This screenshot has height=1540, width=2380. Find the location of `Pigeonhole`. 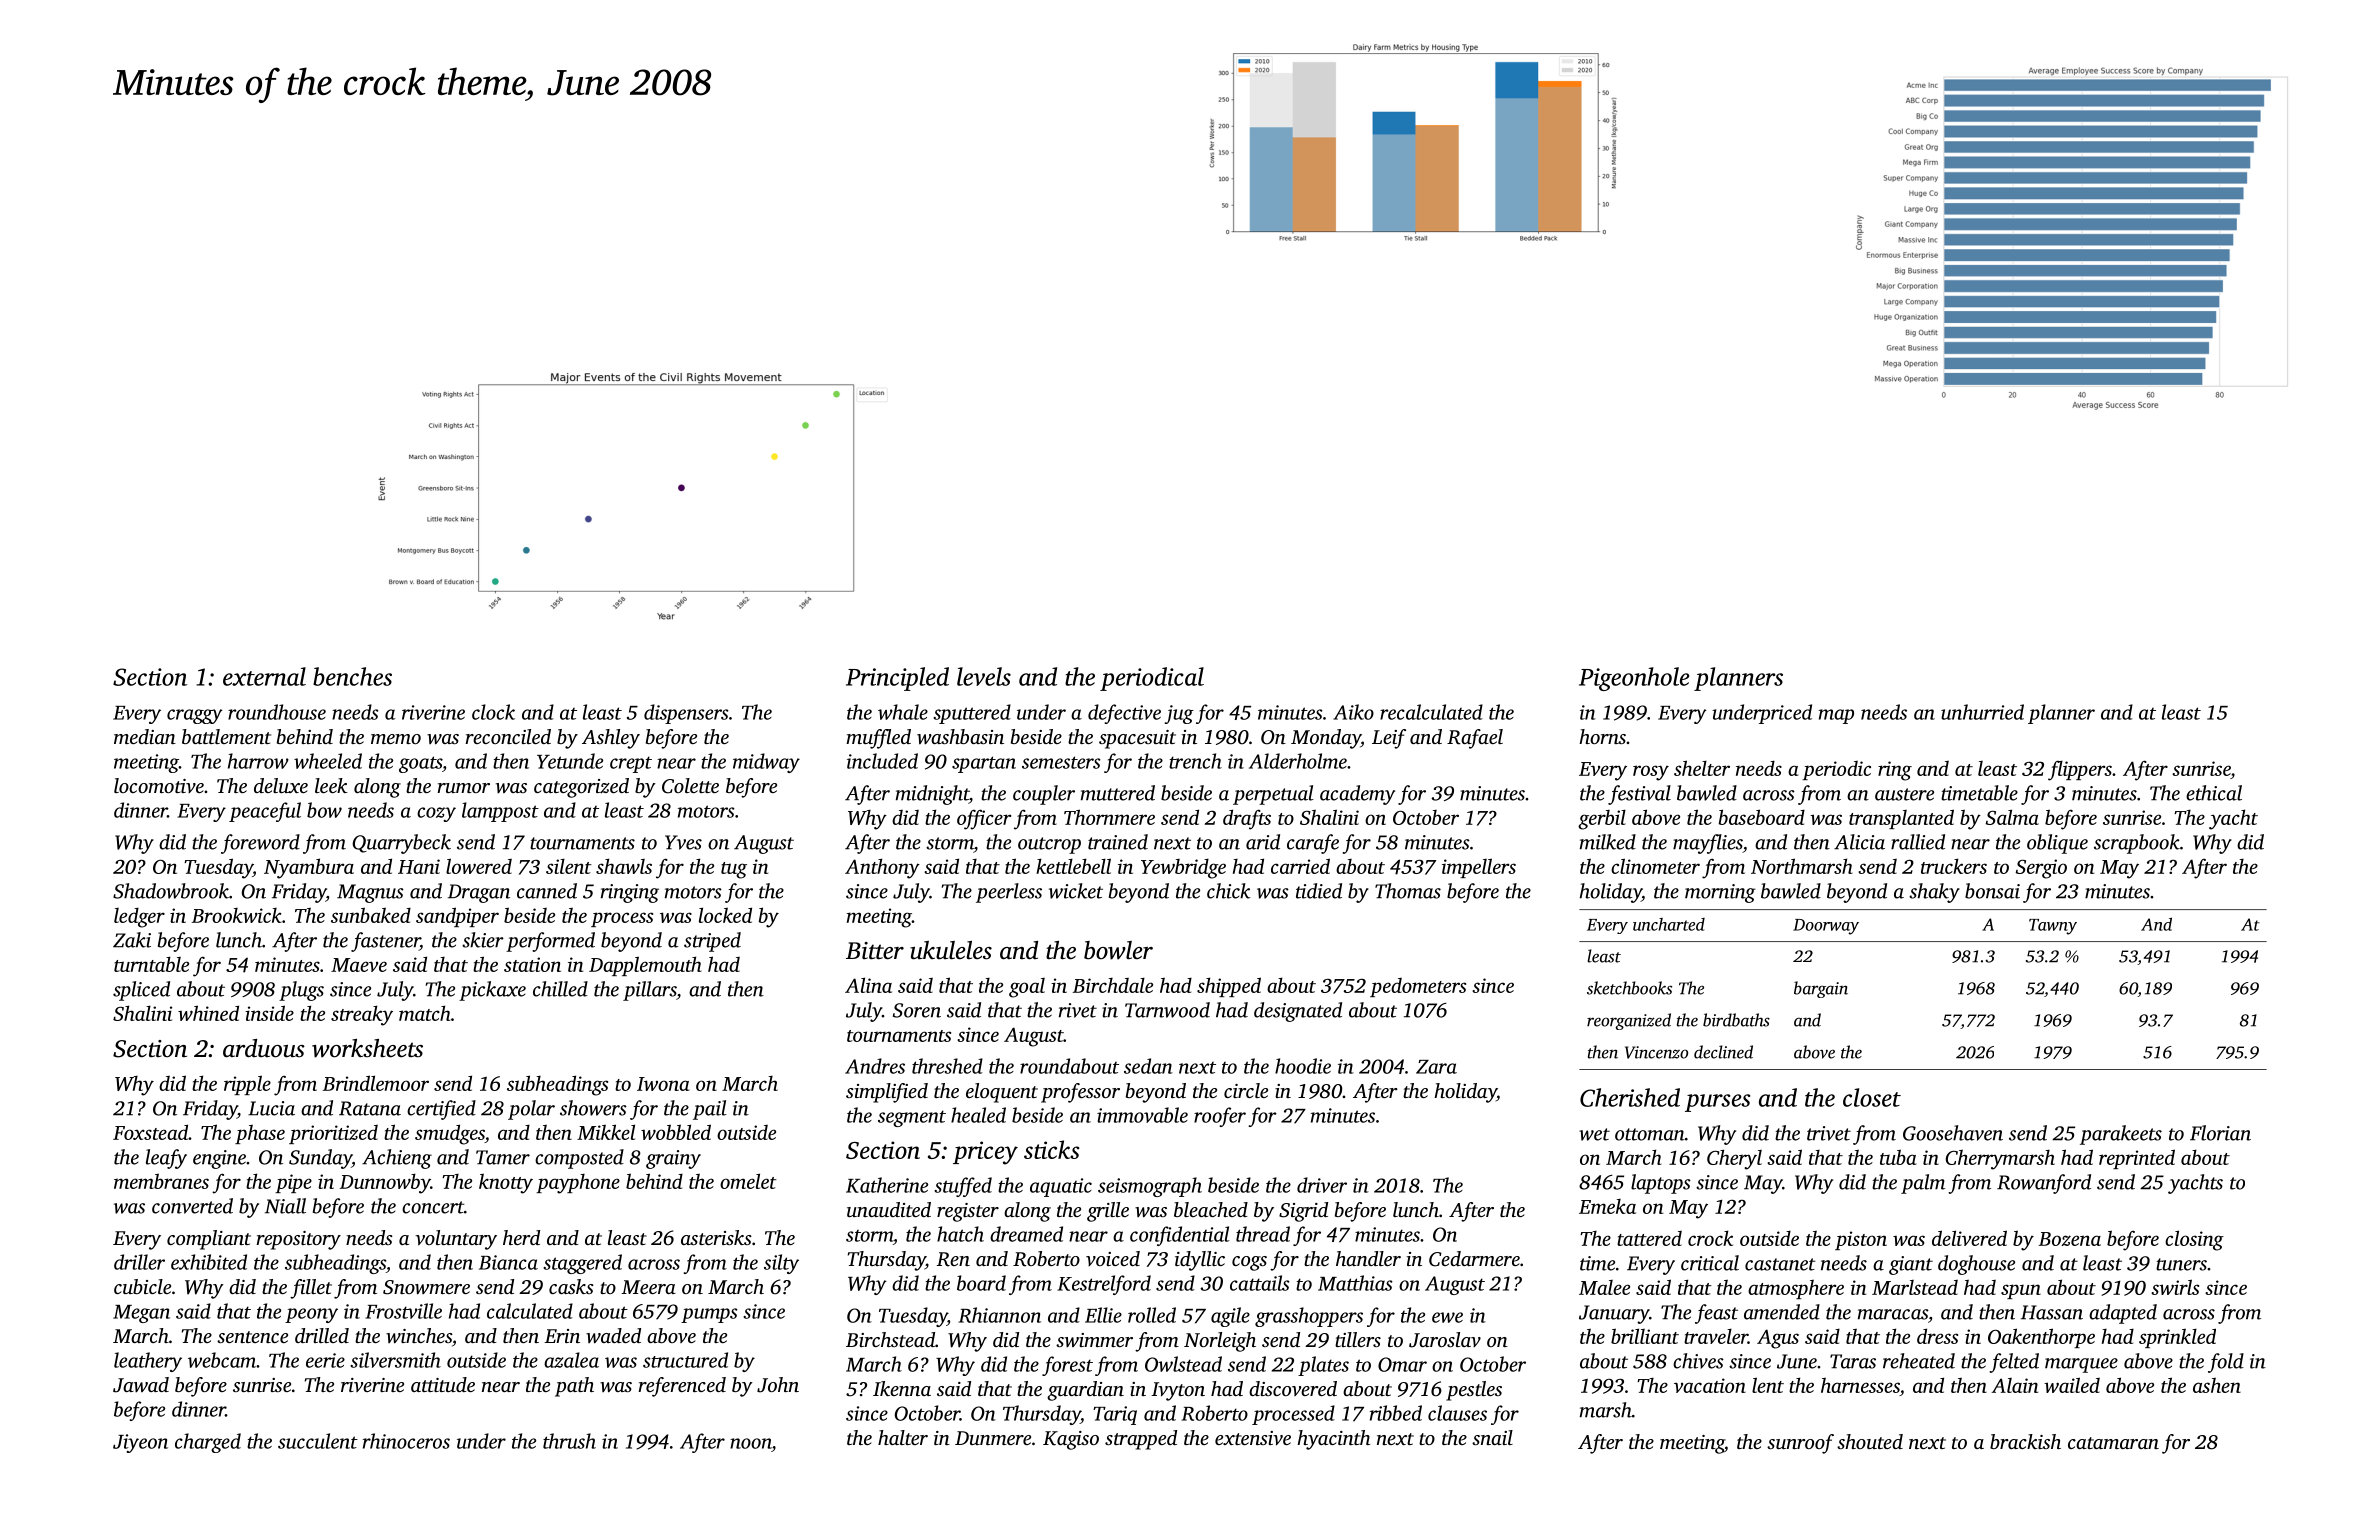

Pigeonhole is located at coordinates (1634, 679).
